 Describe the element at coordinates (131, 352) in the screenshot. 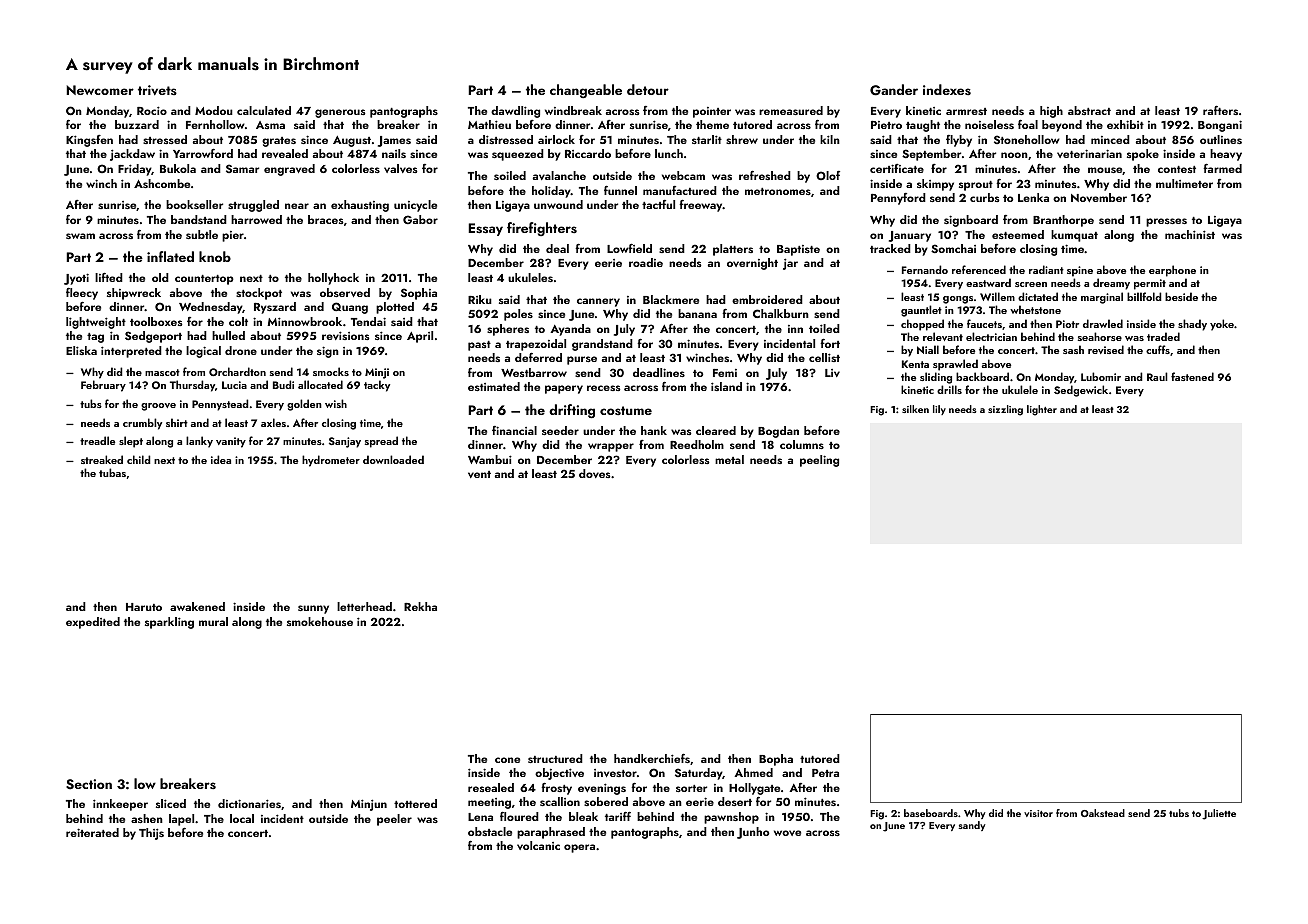

I see `interpreted` at that location.
